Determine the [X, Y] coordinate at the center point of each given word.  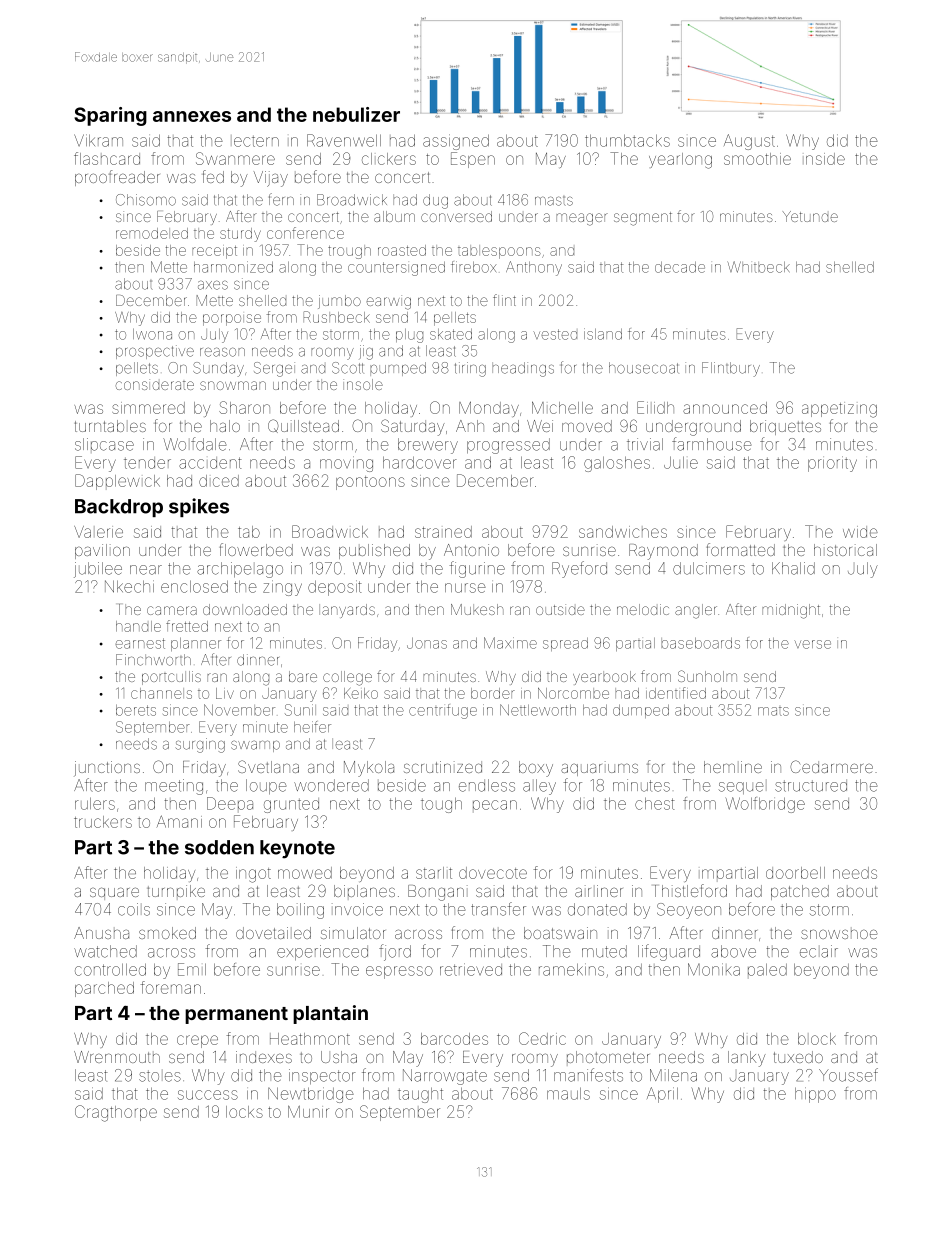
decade [680, 267]
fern [281, 199]
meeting [174, 787]
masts [554, 201]
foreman [170, 987]
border [493, 693]
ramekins [571, 969]
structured [811, 785]
